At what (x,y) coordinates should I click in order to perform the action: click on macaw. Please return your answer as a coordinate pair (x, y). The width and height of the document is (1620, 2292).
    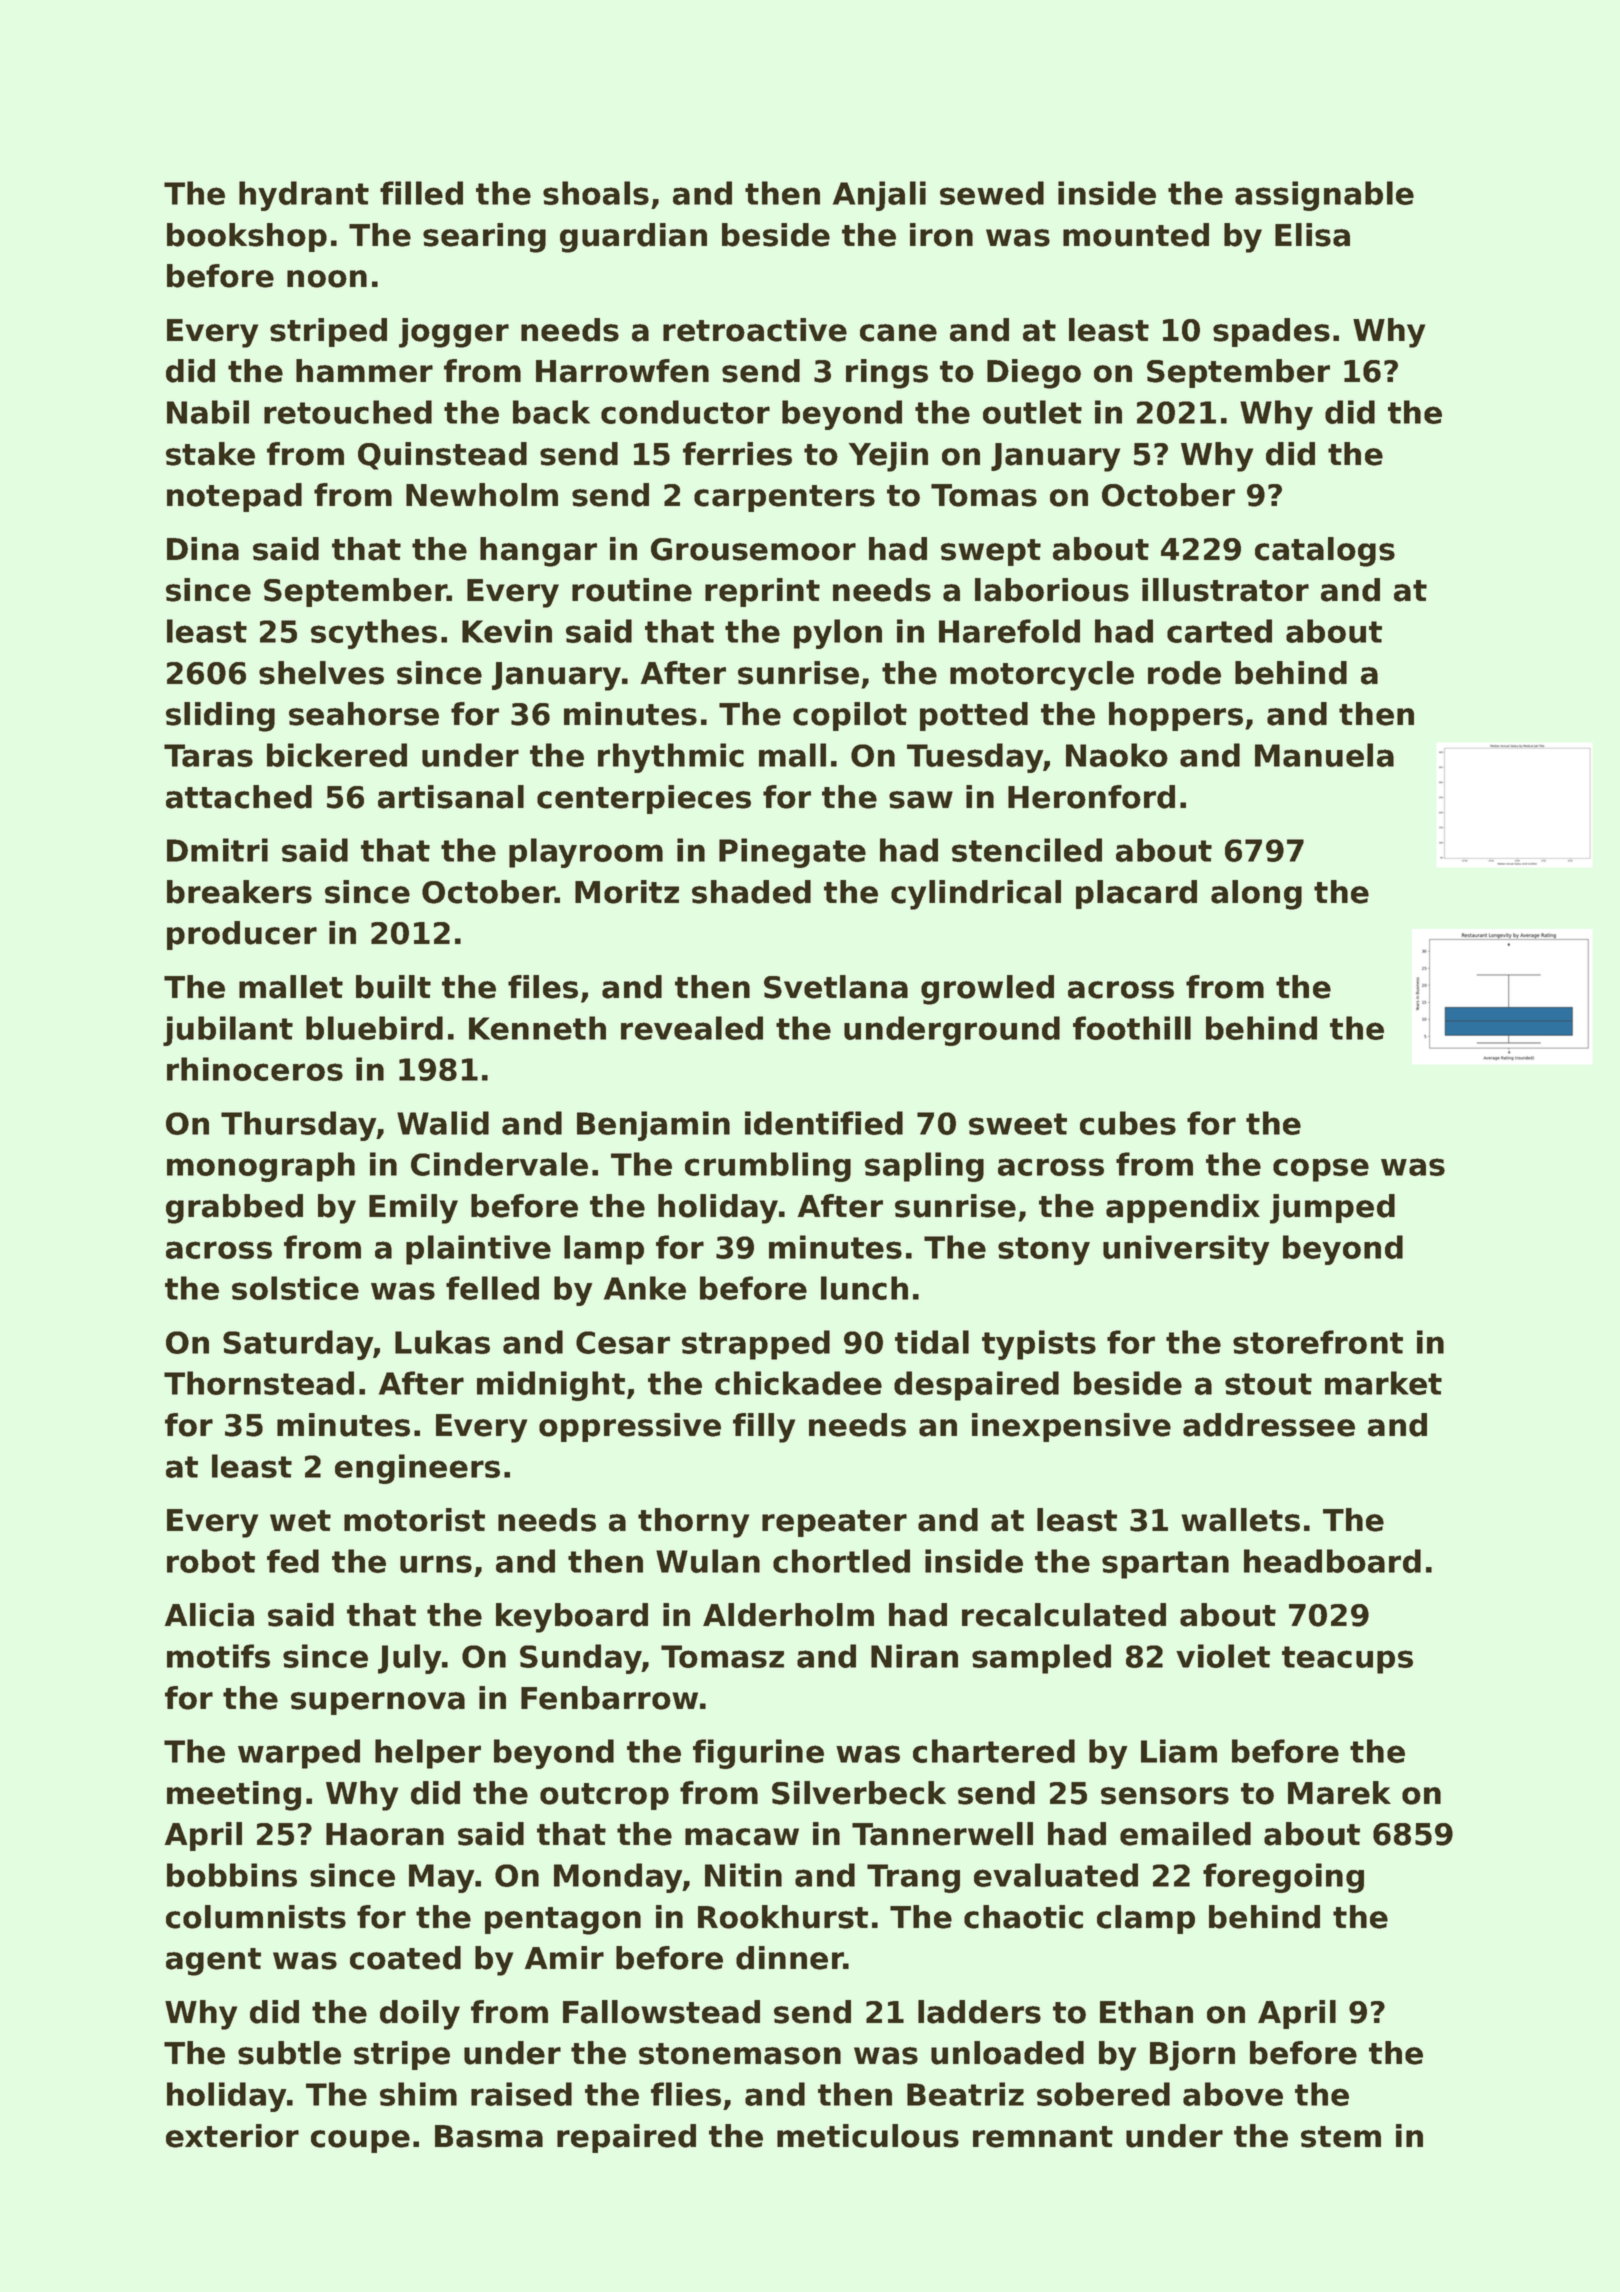
    Looking at the image, I should click on (742, 1837).
